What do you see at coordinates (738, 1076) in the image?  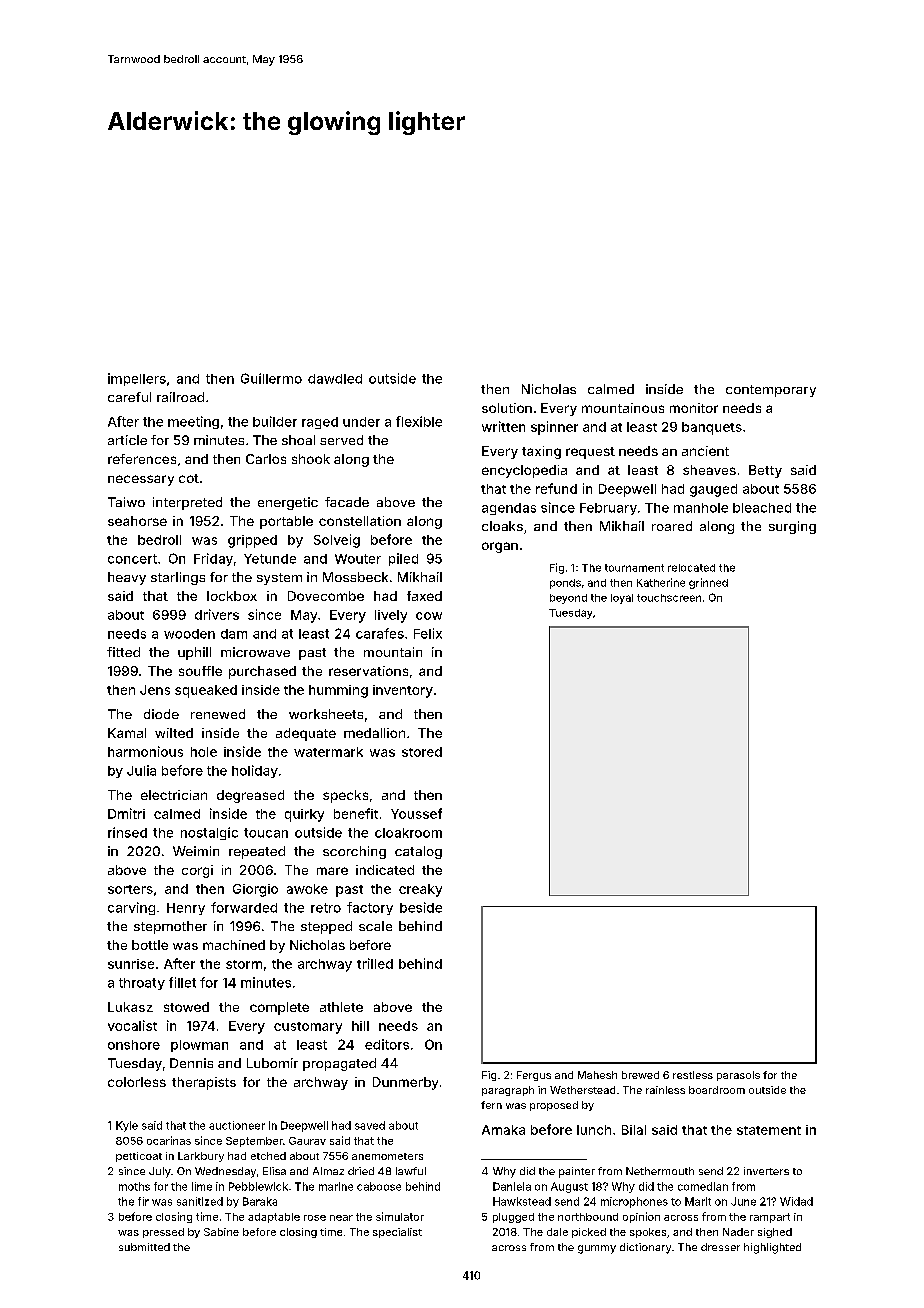 I see `parasols` at bounding box center [738, 1076].
